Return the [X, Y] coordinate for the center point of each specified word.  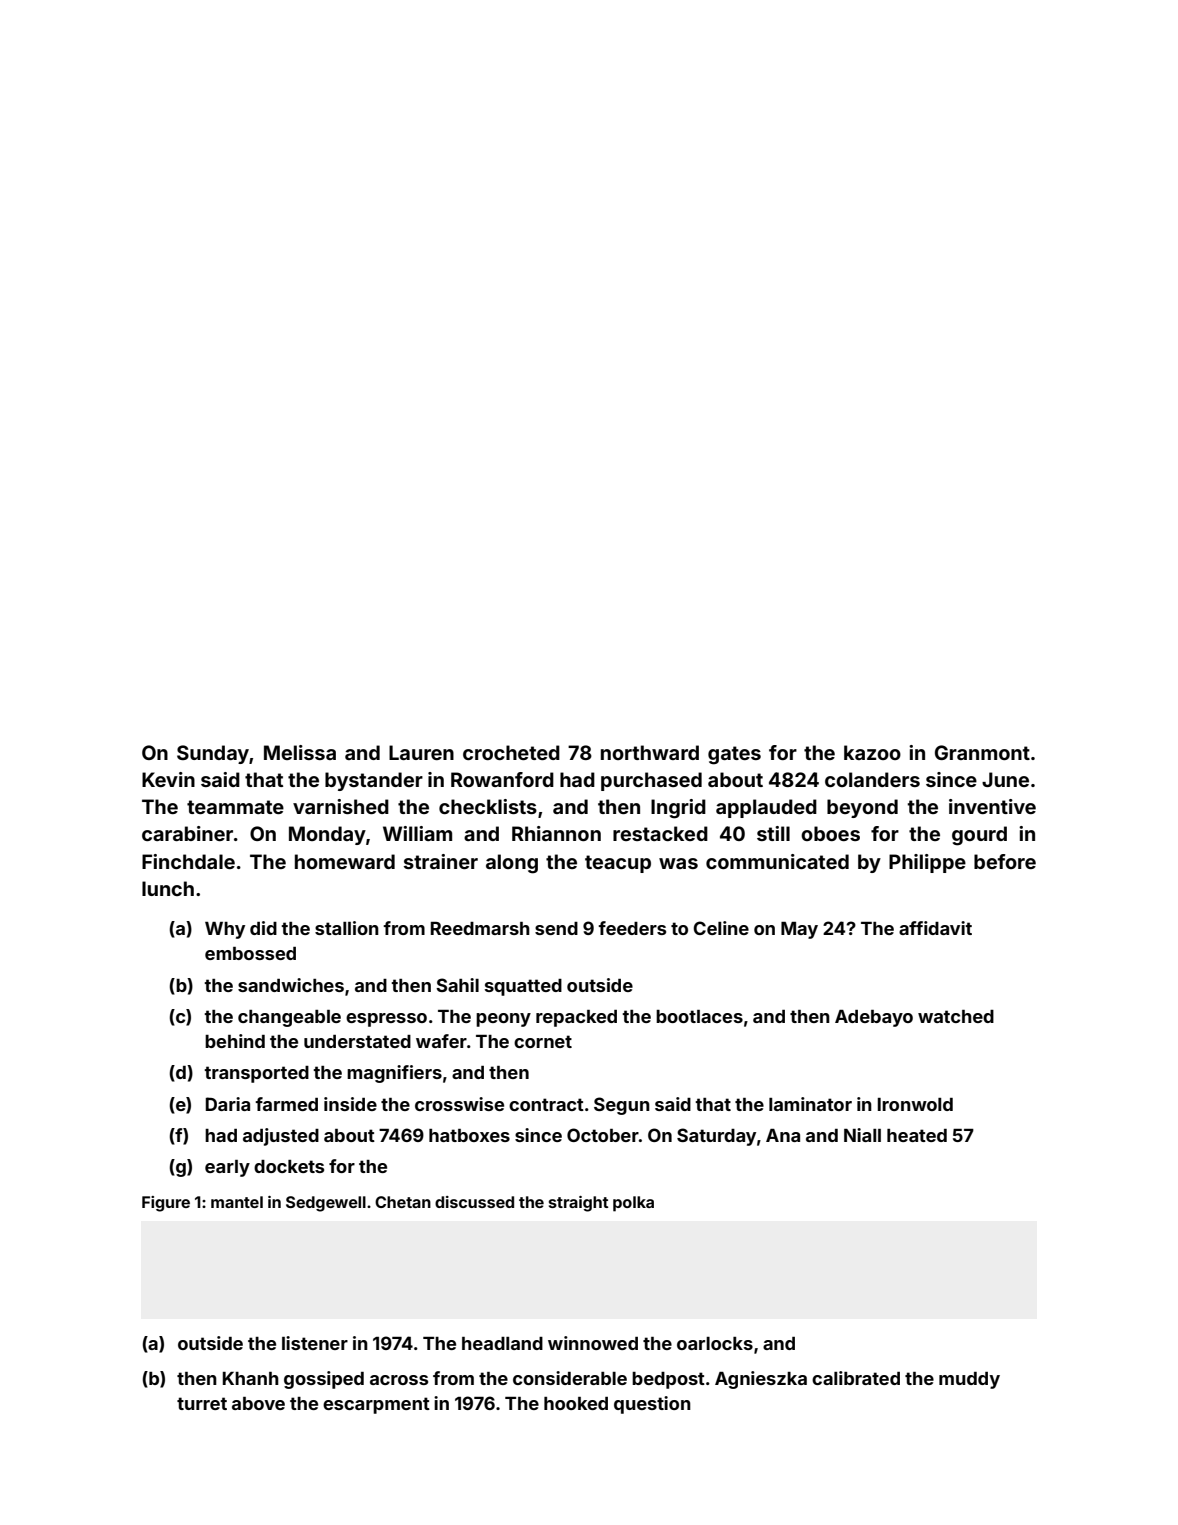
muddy [969, 1380]
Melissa [300, 752]
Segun [622, 1106]
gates [734, 755]
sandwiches [291, 985]
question [652, 1405]
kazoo [872, 752]
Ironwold [915, 1104]
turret [202, 1403]
